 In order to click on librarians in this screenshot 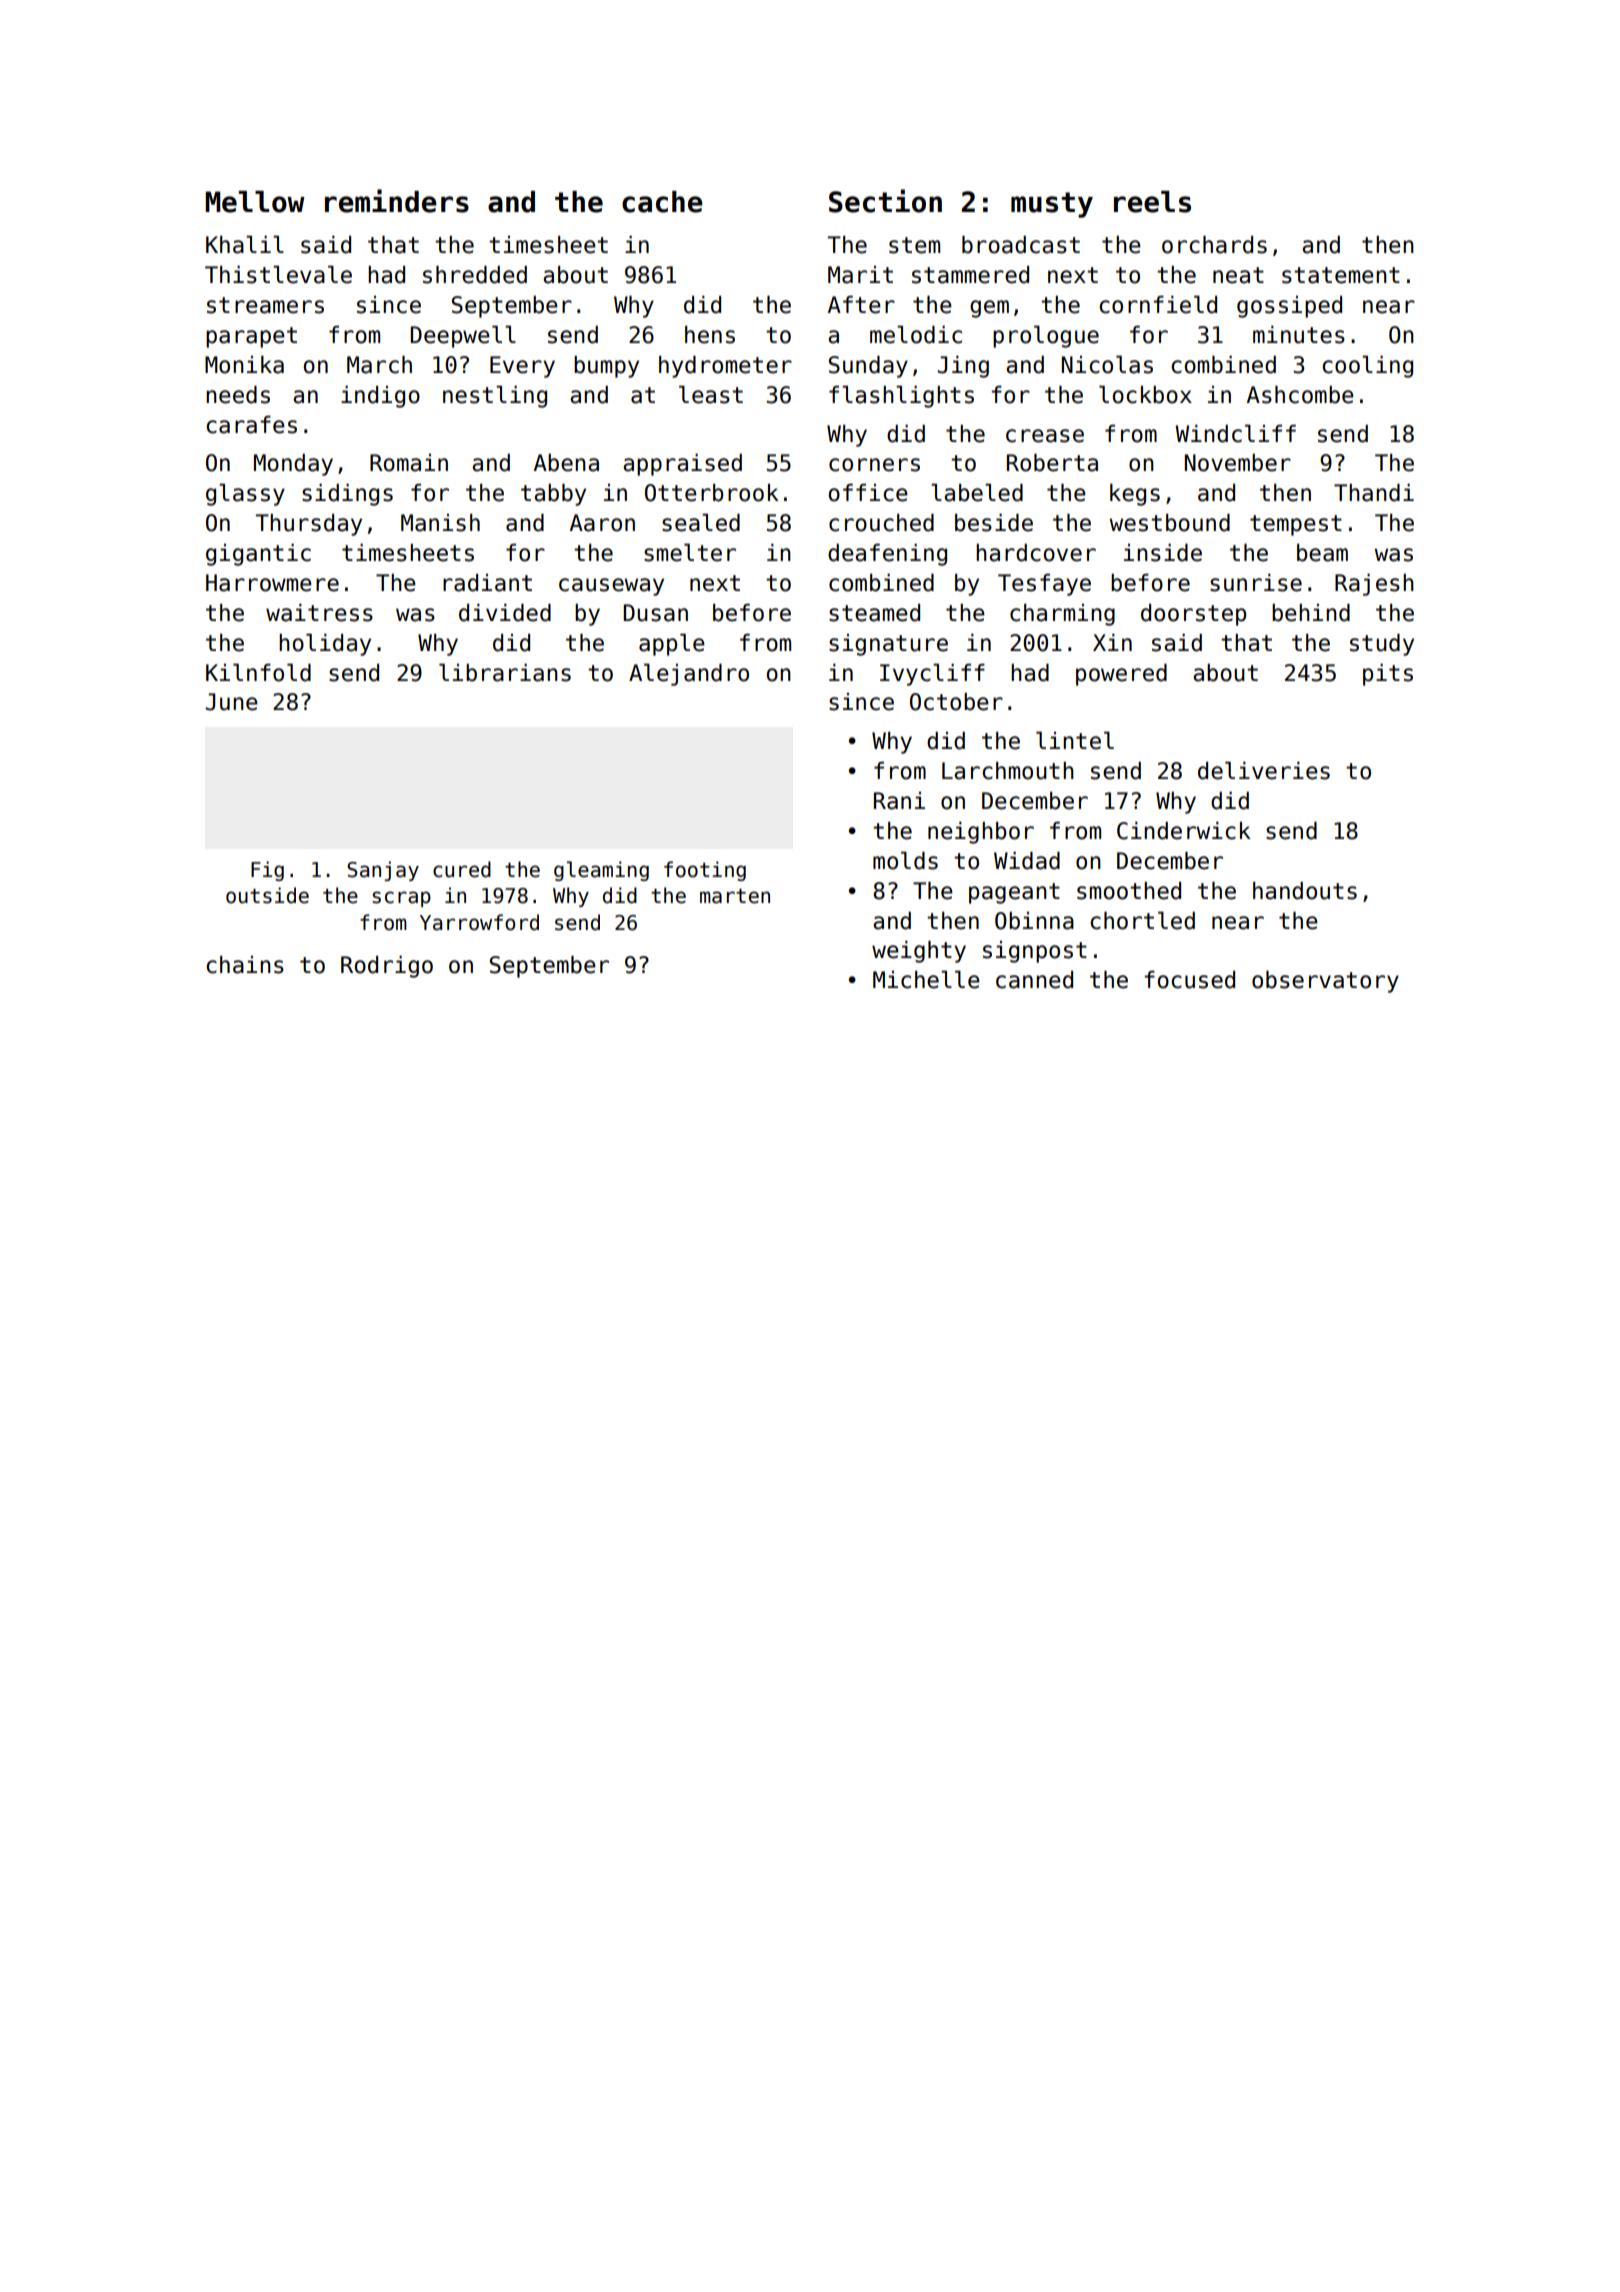, I will do `click(505, 673)`.
